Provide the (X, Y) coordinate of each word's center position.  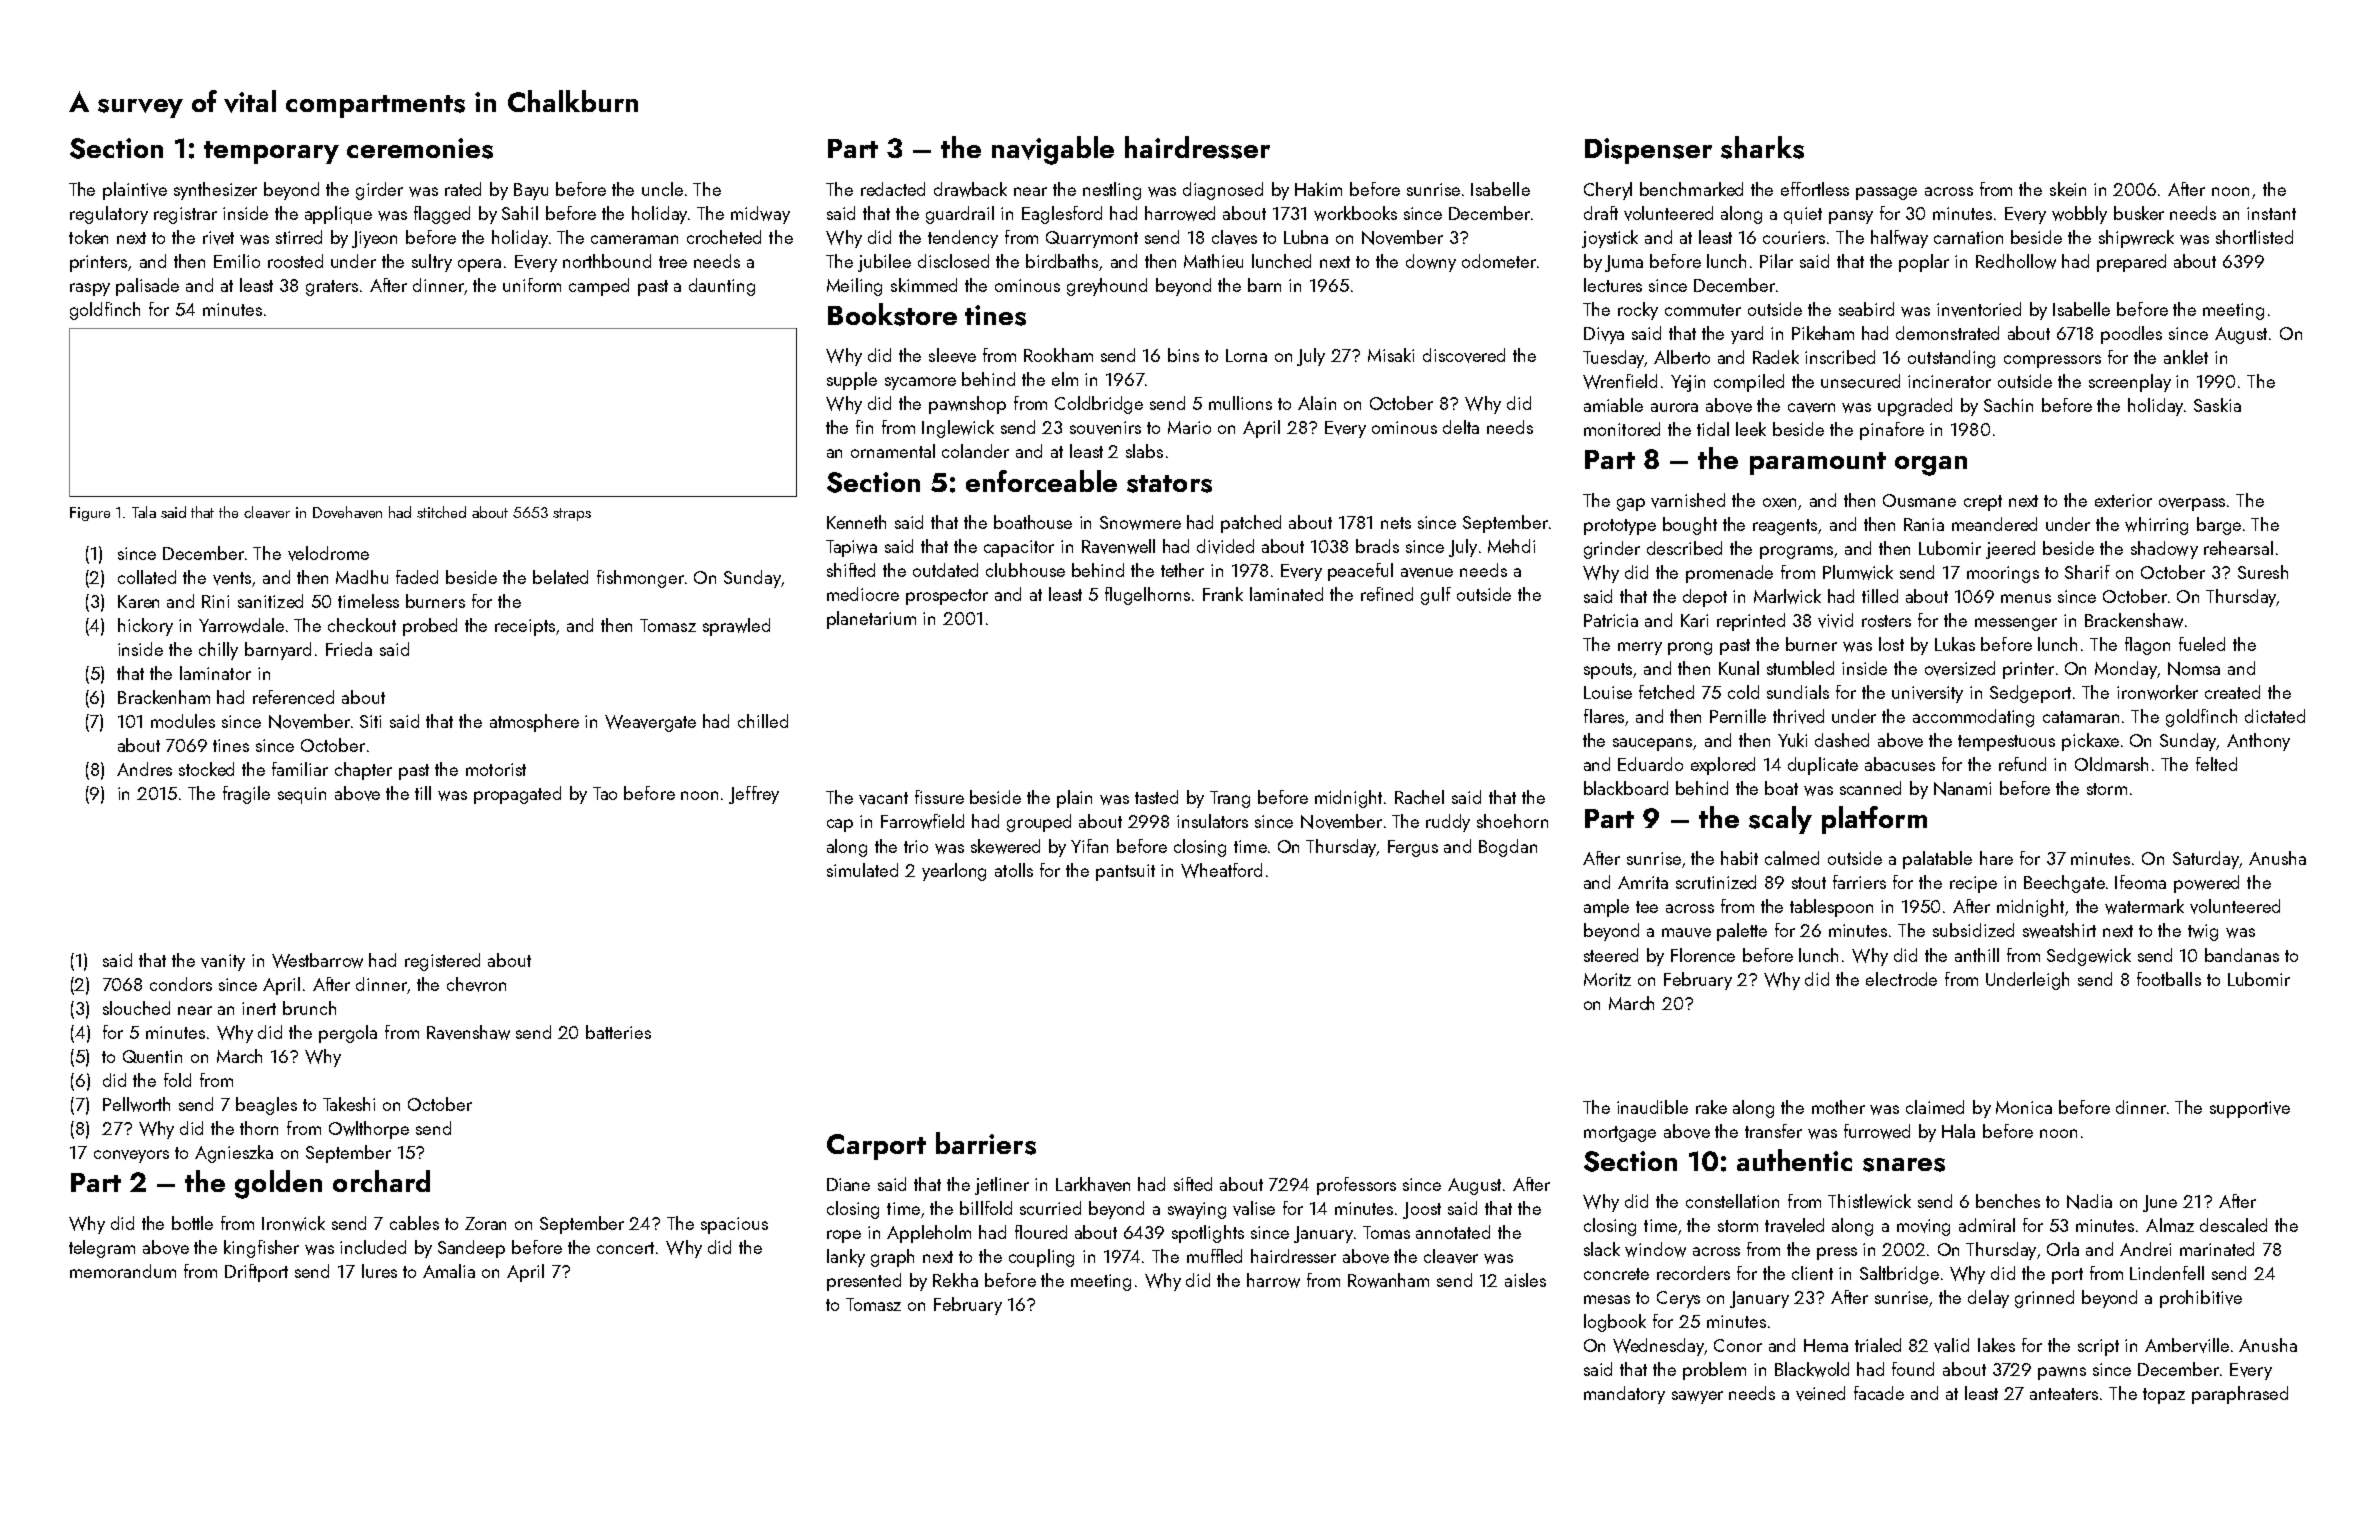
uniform (532, 285)
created (2232, 692)
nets (1396, 523)
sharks (1762, 147)
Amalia (449, 1271)
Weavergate (650, 723)
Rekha (955, 1280)
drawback (970, 189)
